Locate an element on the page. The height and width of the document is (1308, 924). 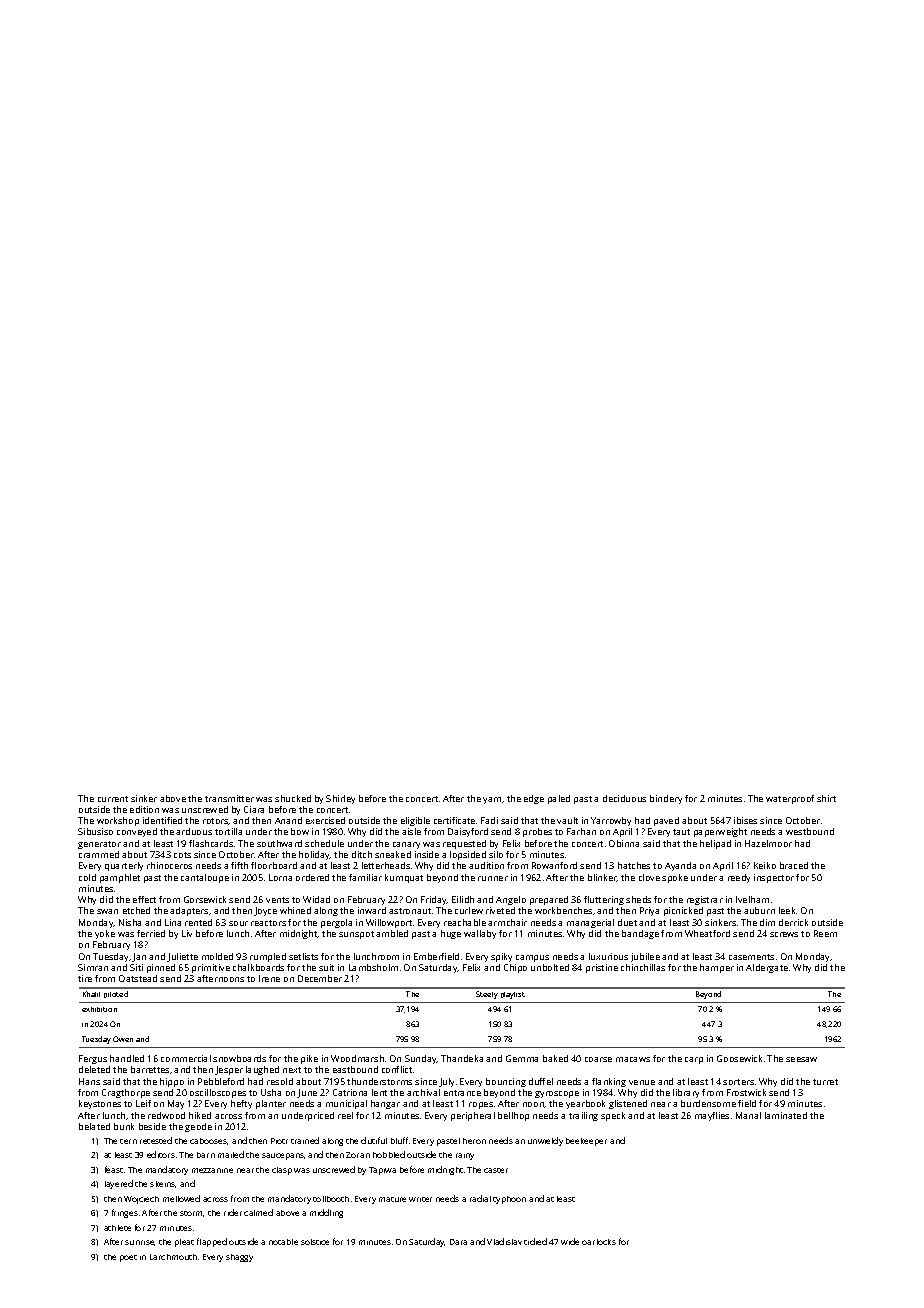
westbound is located at coordinates (810, 831).
